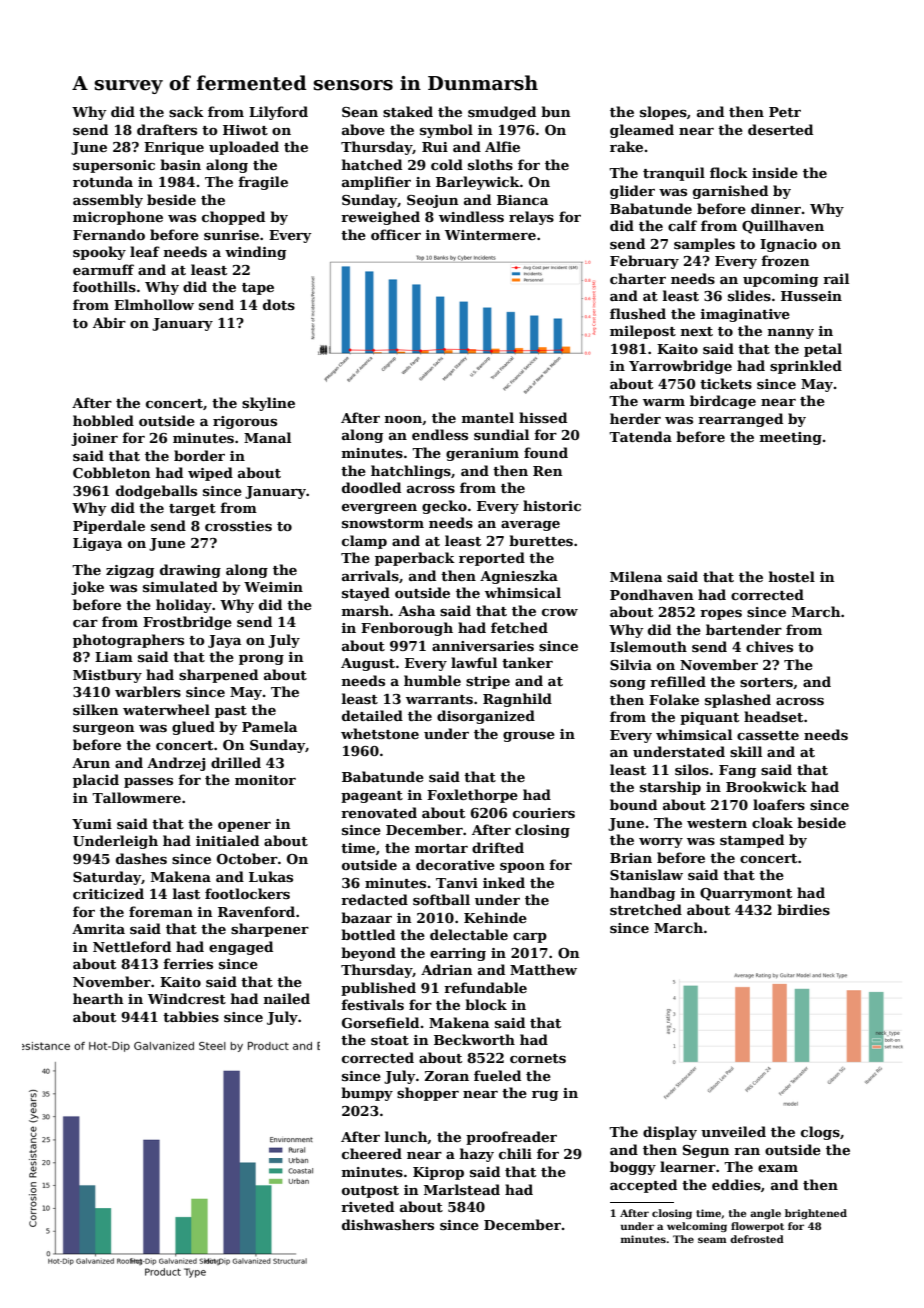 The width and height of the screenshot is (924, 1308). Describe the element at coordinates (438, 1173) in the screenshot. I see `Kiprop` at that location.
